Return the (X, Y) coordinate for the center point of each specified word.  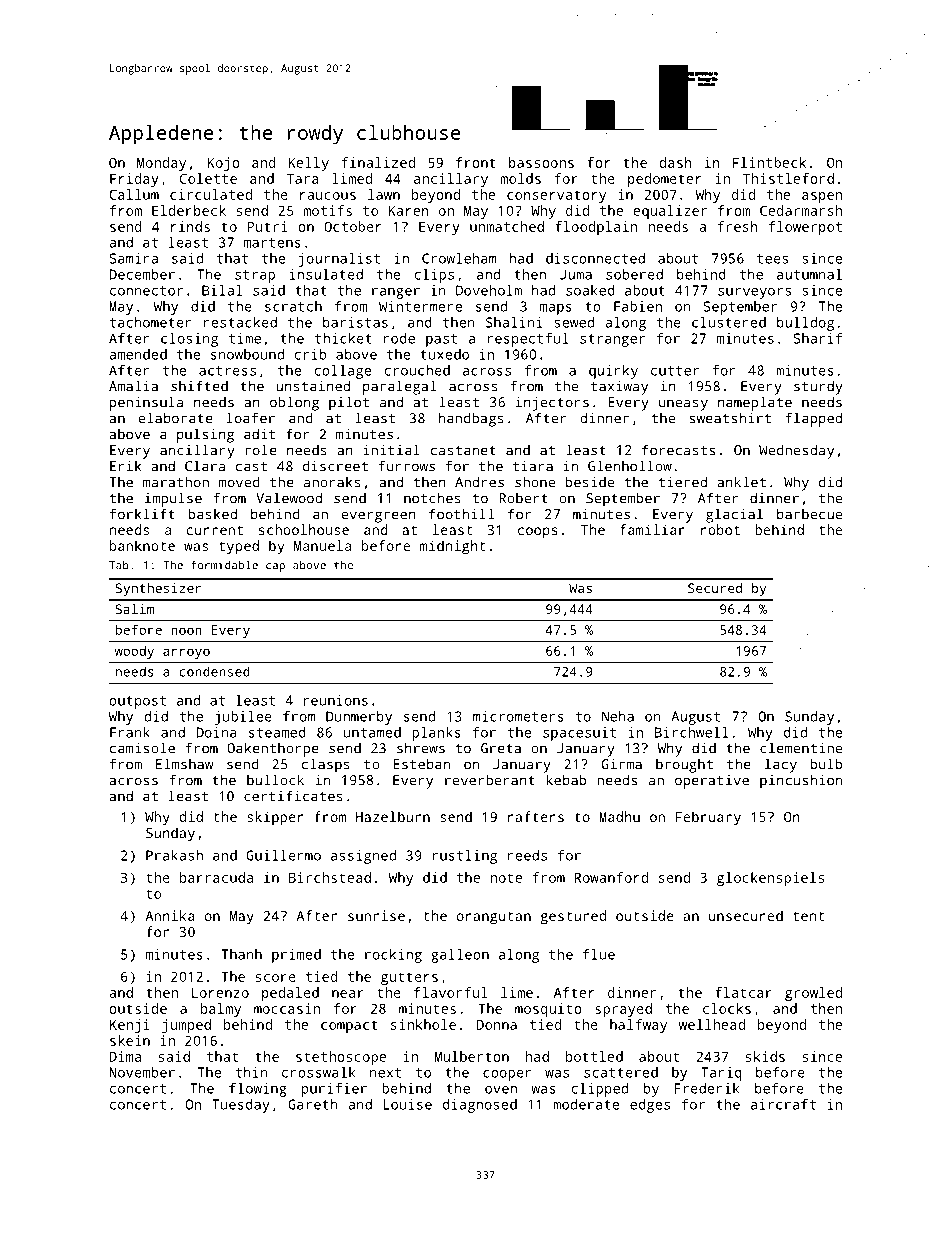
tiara (533, 466)
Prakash (174, 855)
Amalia (133, 386)
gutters (409, 978)
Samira (133, 258)
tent (808, 916)
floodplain (596, 228)
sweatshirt (730, 418)
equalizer (670, 212)
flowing (258, 1090)
